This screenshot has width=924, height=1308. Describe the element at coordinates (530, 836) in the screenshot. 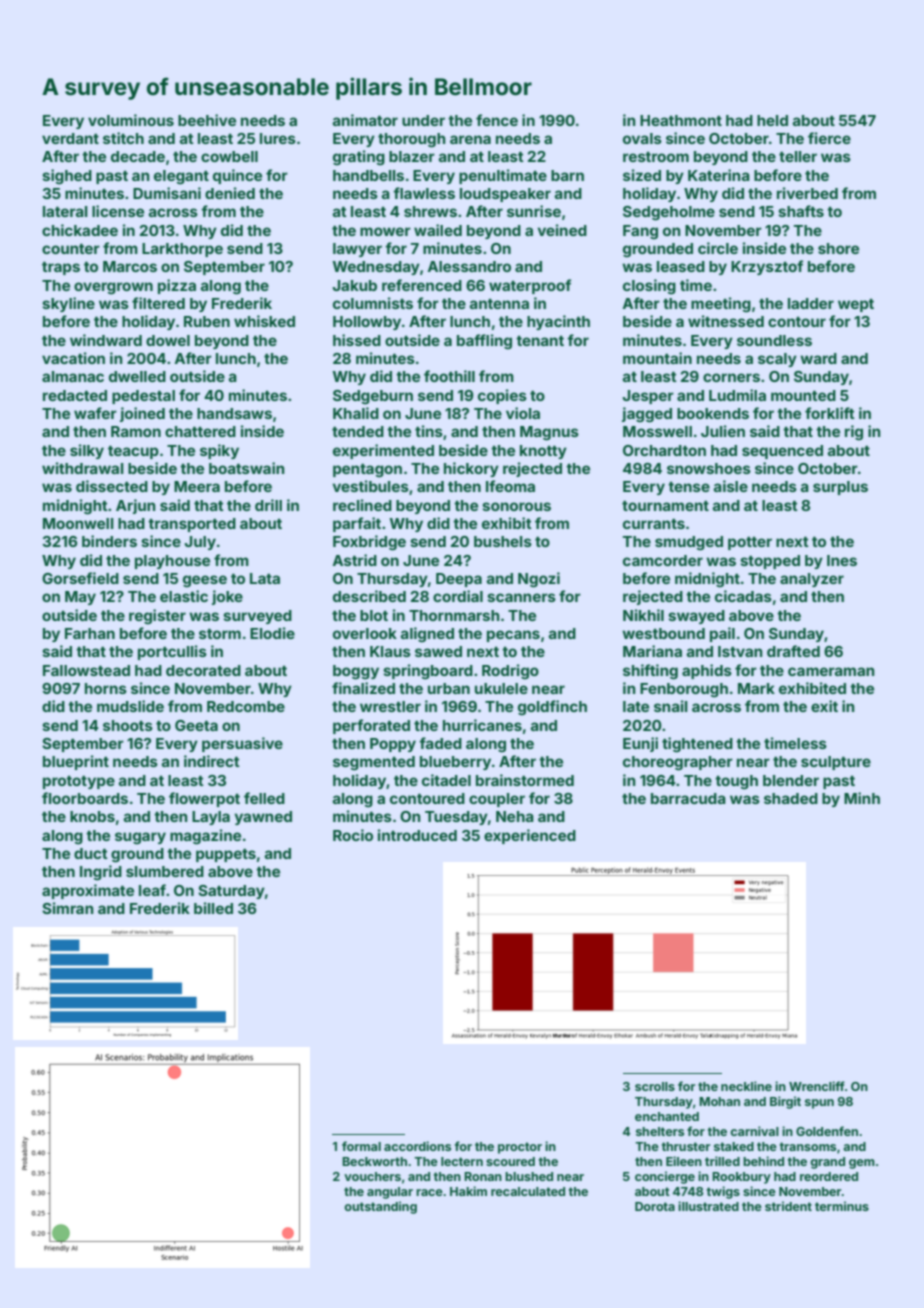

I see `experienced` at that location.
